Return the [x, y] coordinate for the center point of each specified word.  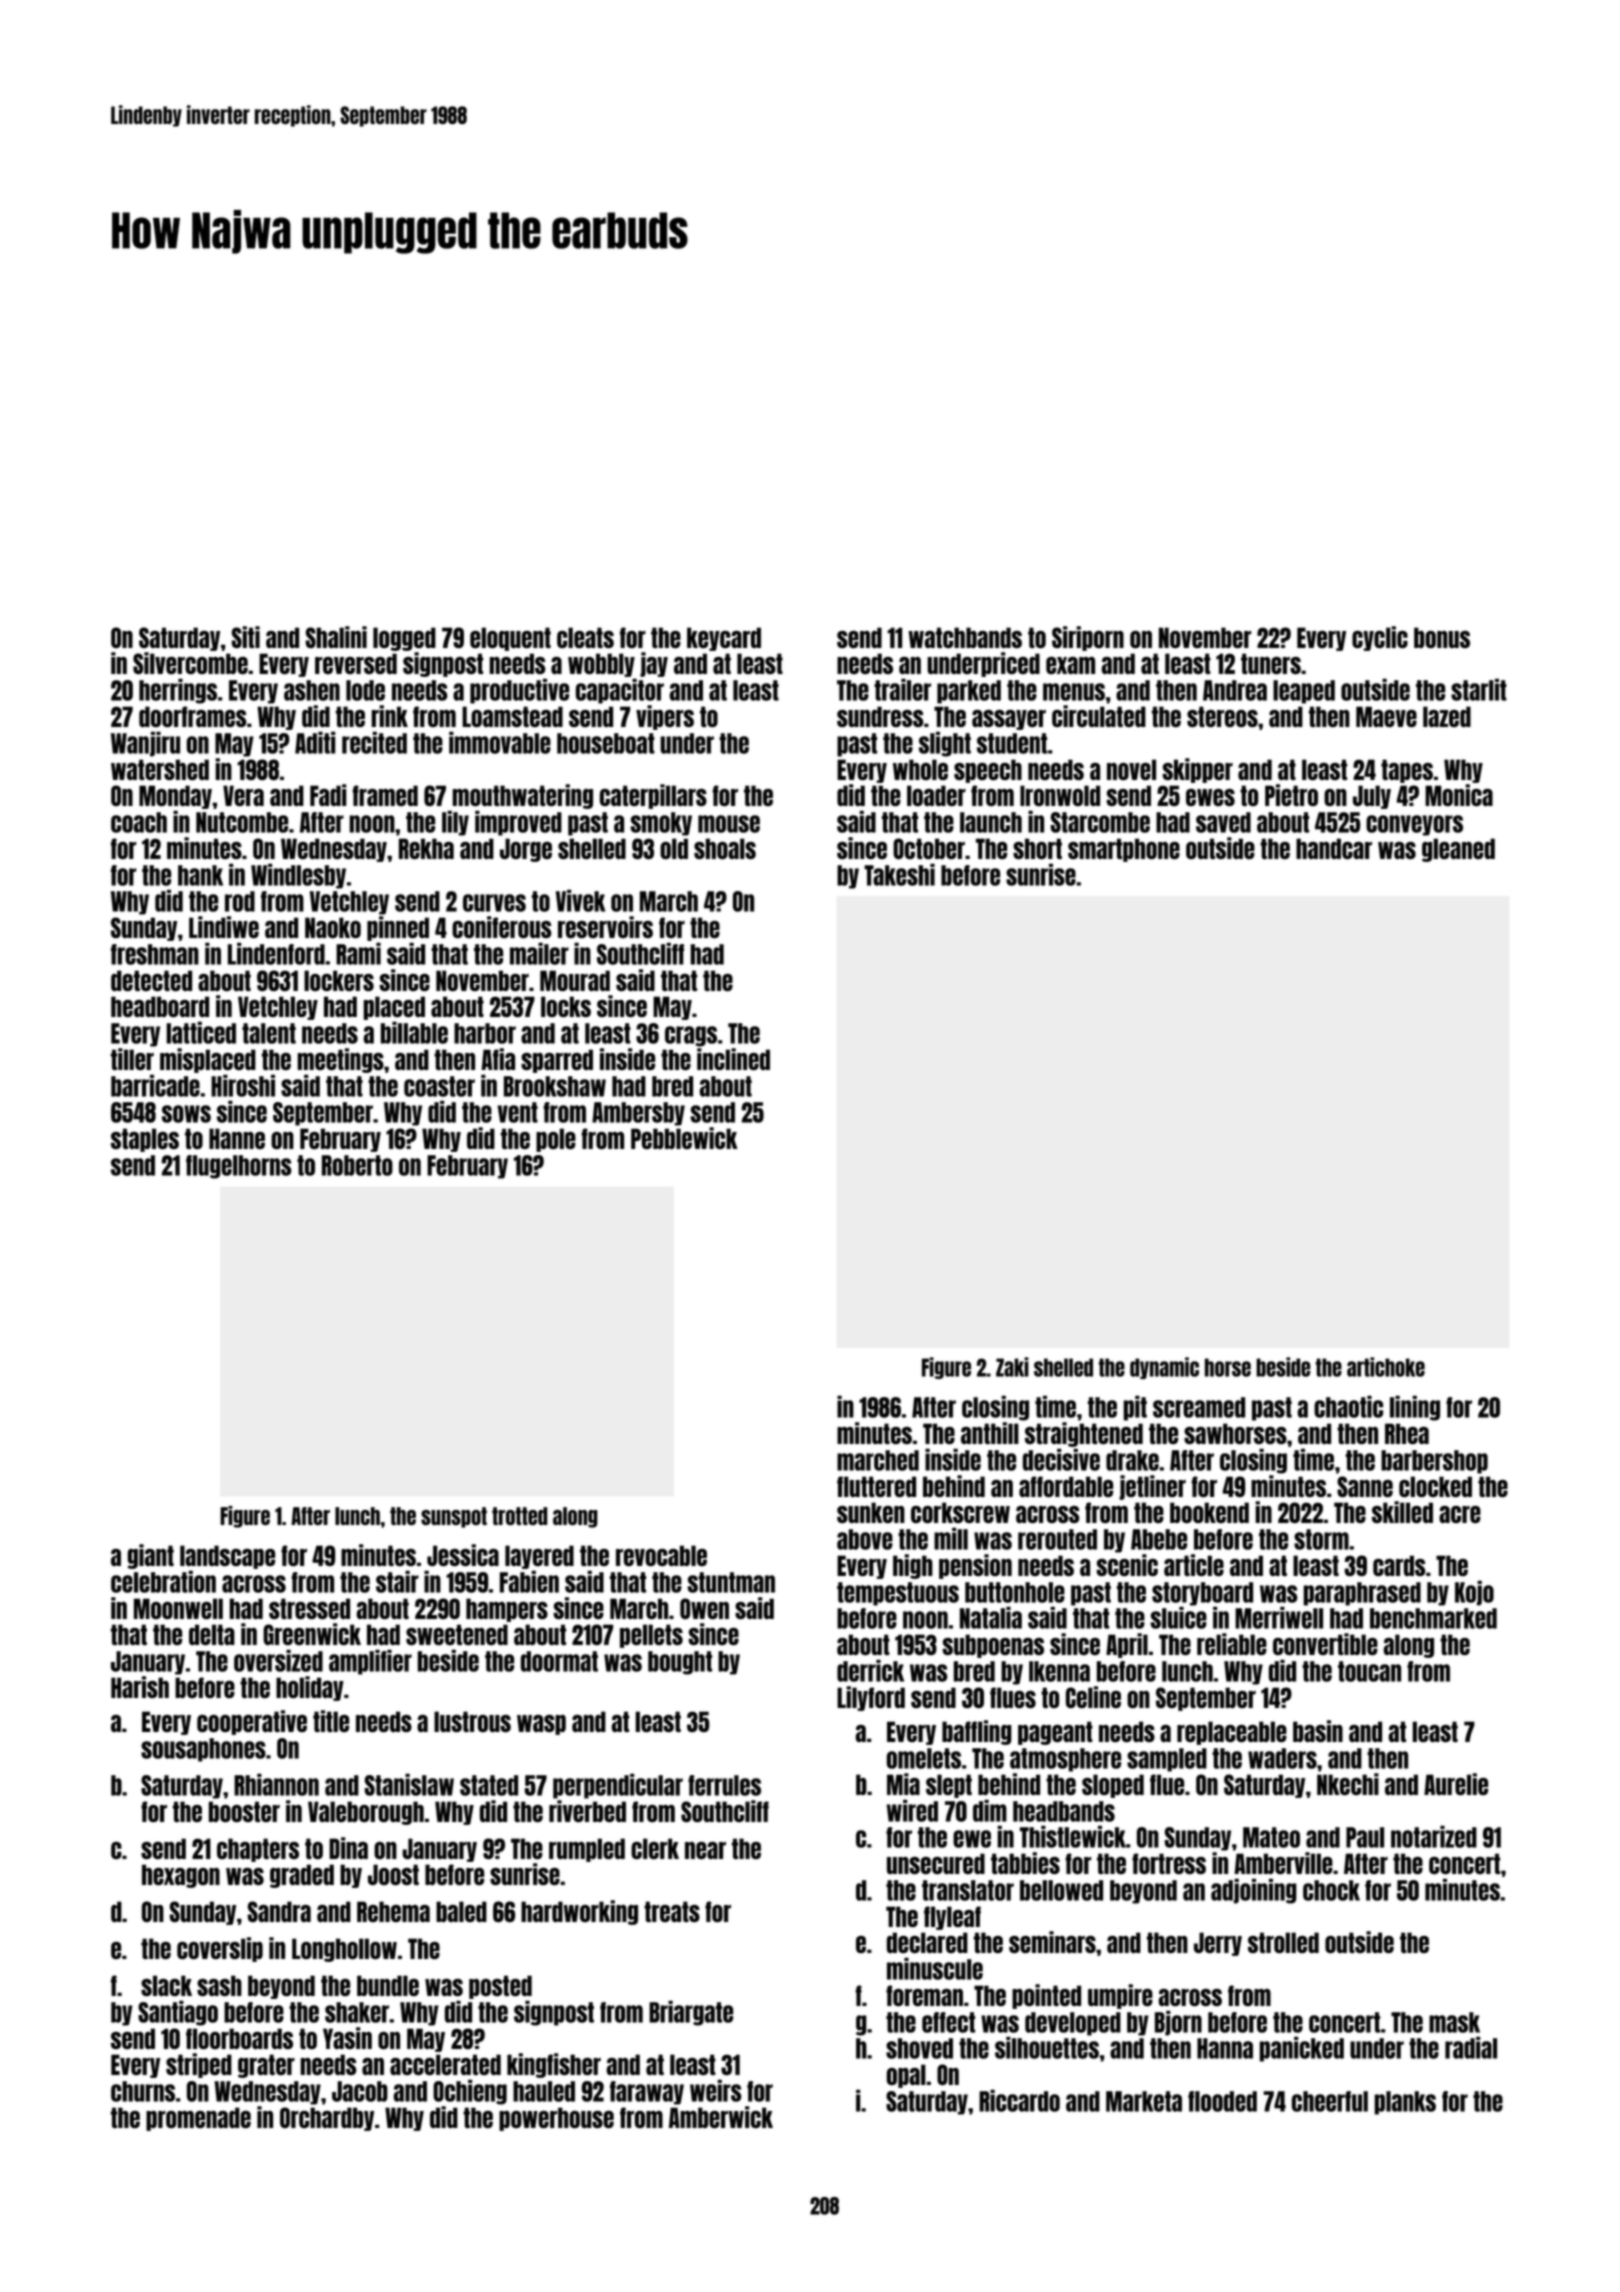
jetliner [1152, 1487]
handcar [1334, 848]
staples [145, 1140]
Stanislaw [409, 1784]
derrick [870, 1670]
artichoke [1386, 1367]
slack [166, 1985]
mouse [729, 824]
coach [139, 822]
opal [906, 2076]
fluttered [876, 1486]
